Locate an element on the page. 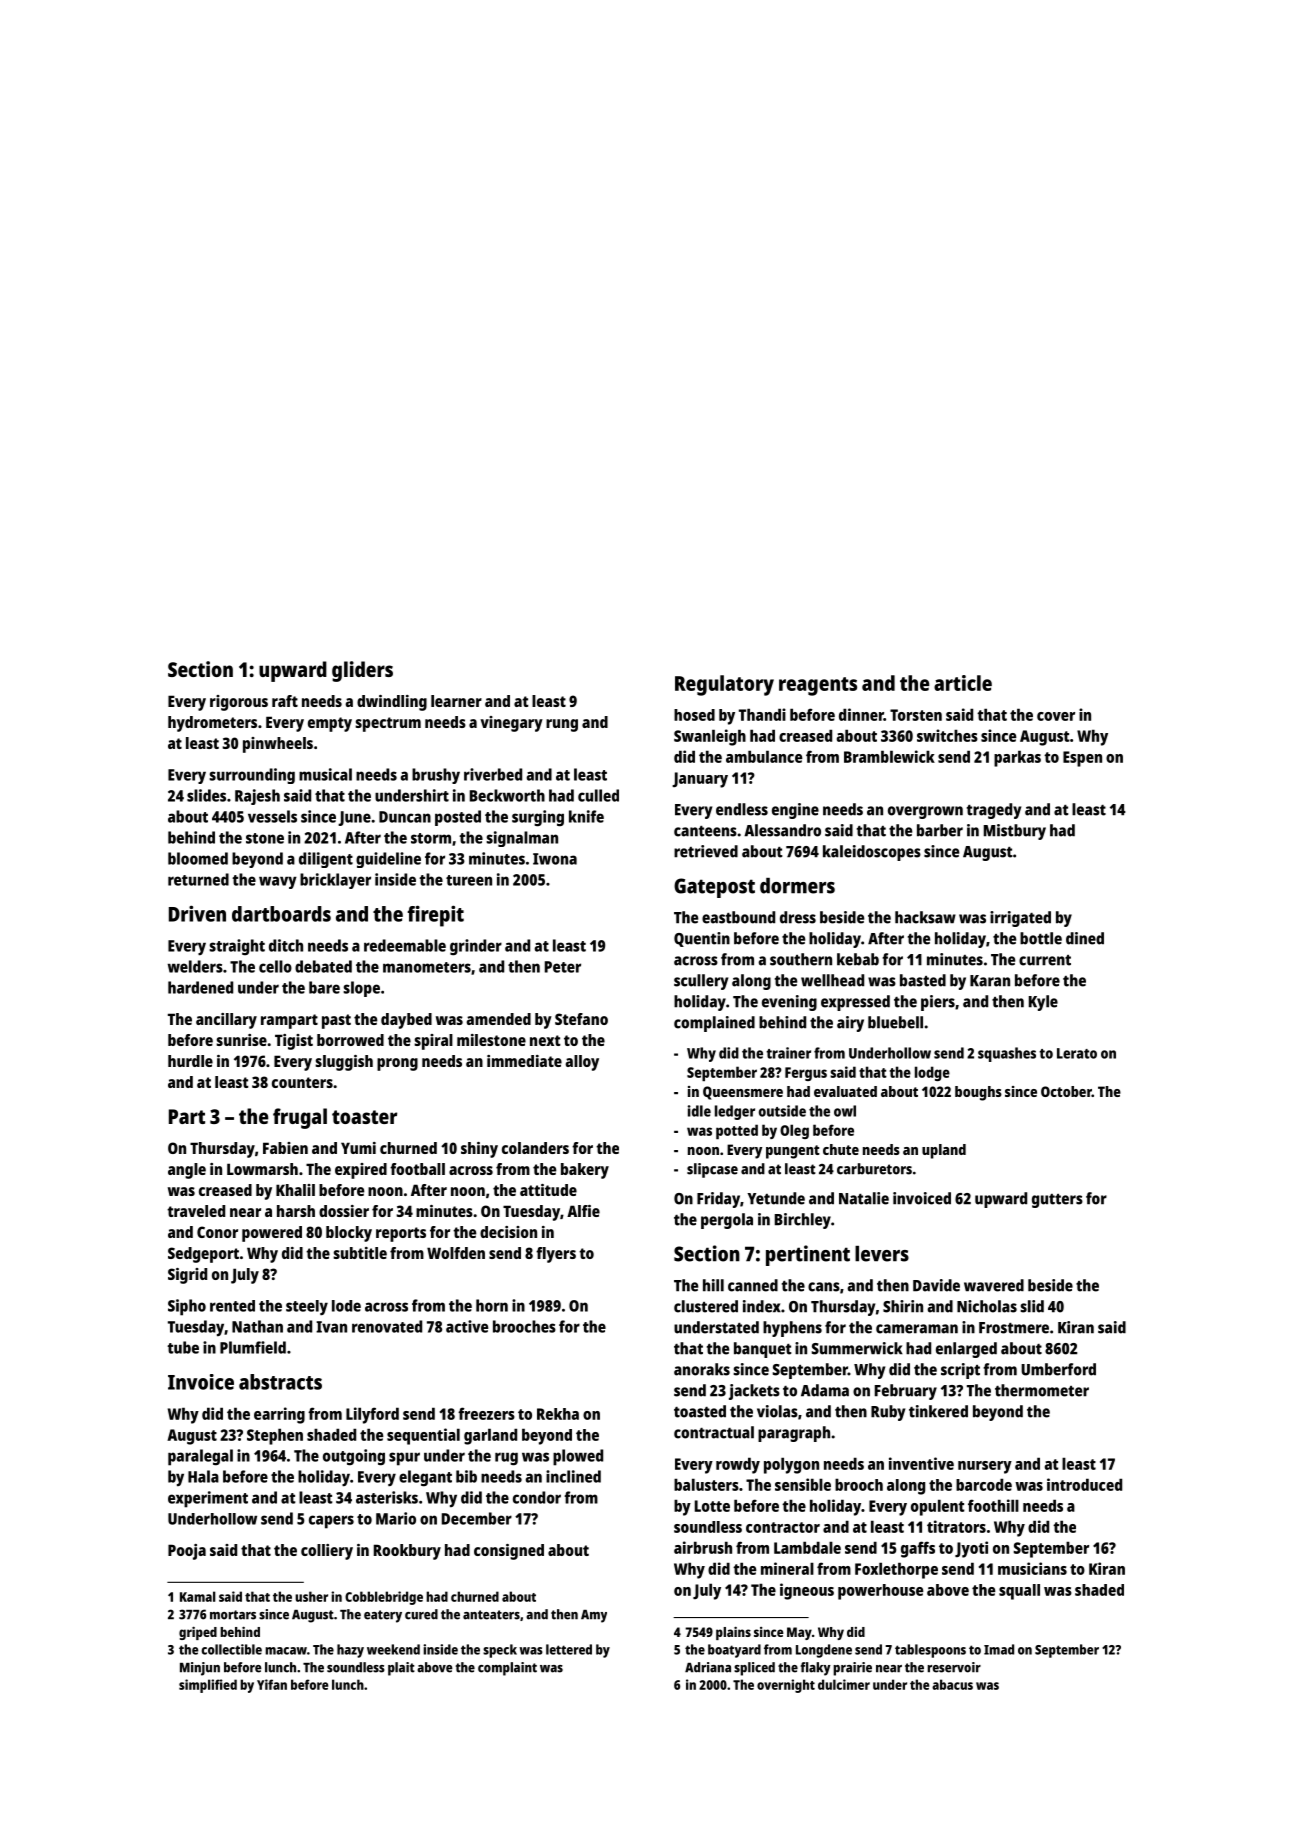 This image has height=1833, width=1296. Lowmarsh is located at coordinates (262, 1169).
